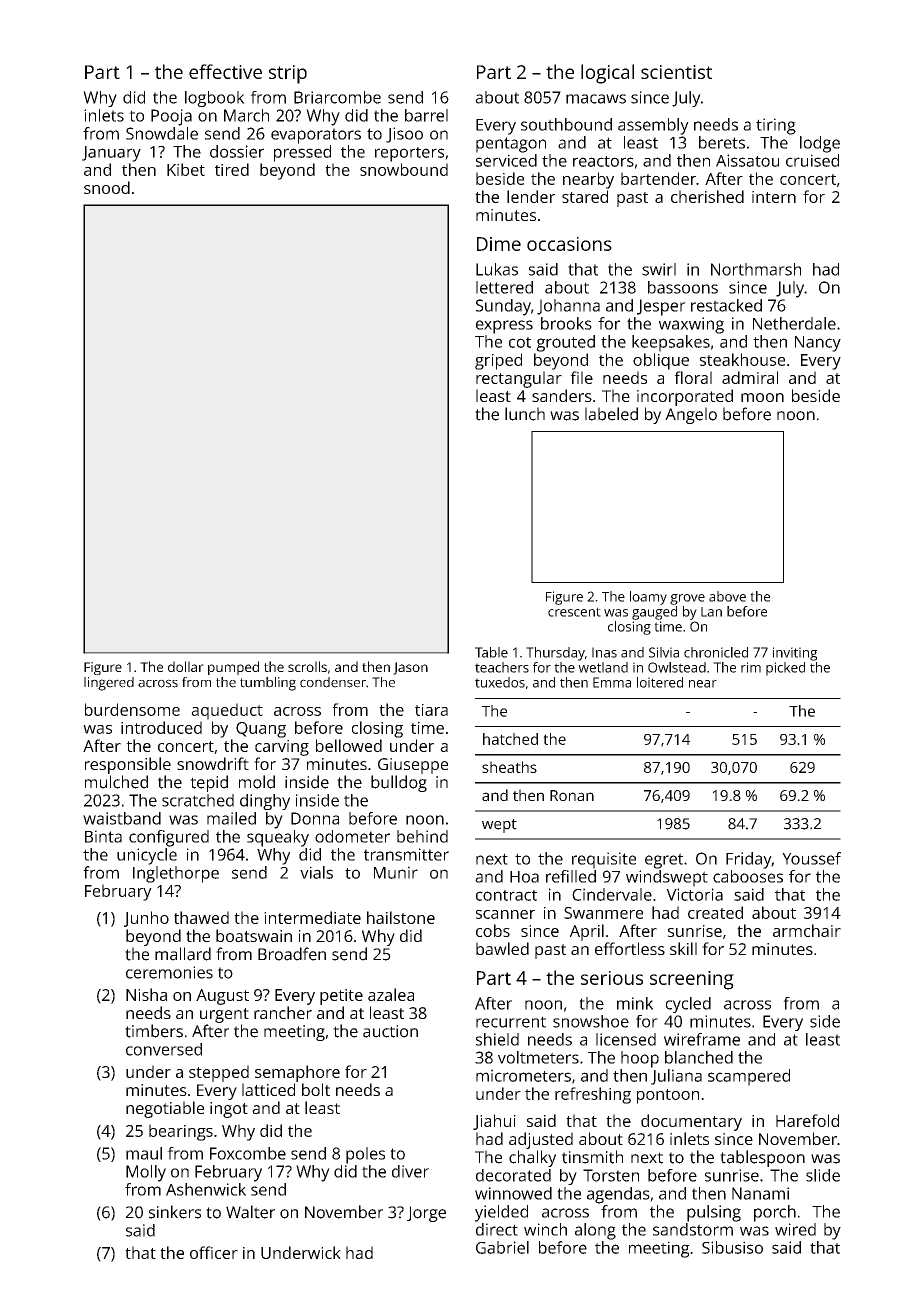 This screenshot has height=1308, width=924. I want to click on Angelo, so click(691, 415).
